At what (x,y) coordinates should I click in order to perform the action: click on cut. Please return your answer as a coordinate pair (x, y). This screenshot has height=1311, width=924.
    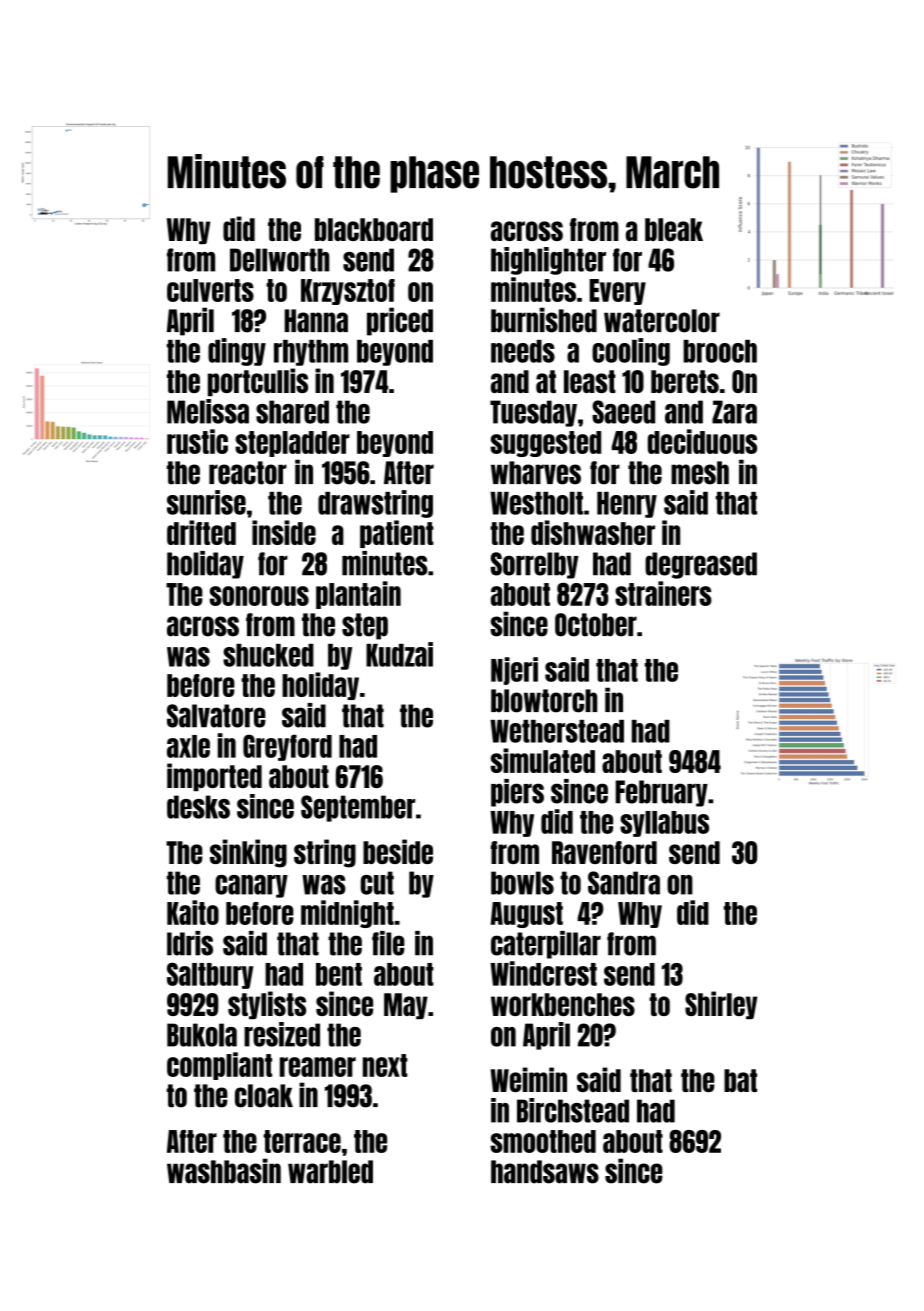
    Looking at the image, I should click on (377, 883).
